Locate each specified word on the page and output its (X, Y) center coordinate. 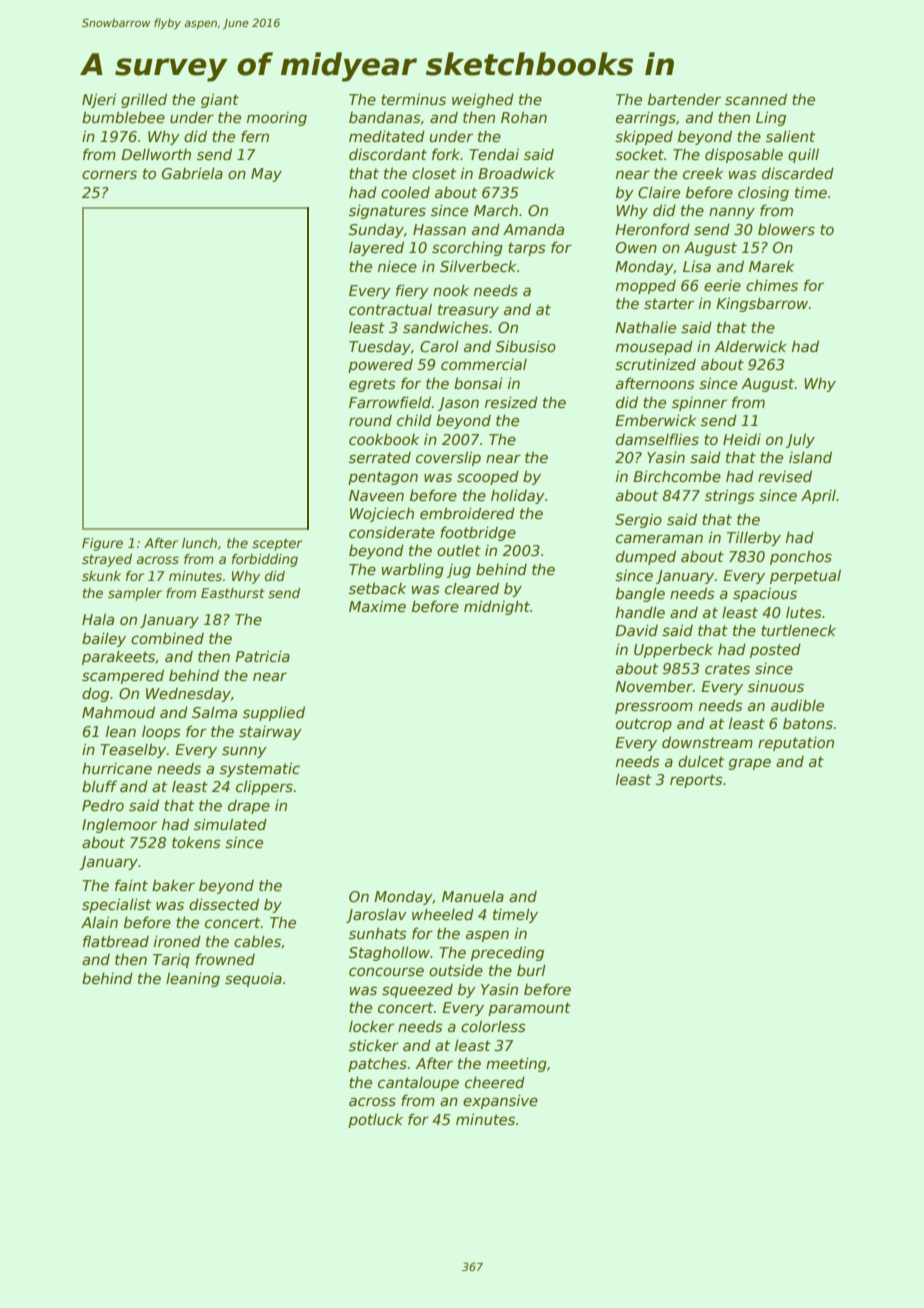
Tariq (171, 961)
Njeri (99, 100)
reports (696, 781)
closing (763, 194)
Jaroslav (376, 916)
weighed (483, 100)
